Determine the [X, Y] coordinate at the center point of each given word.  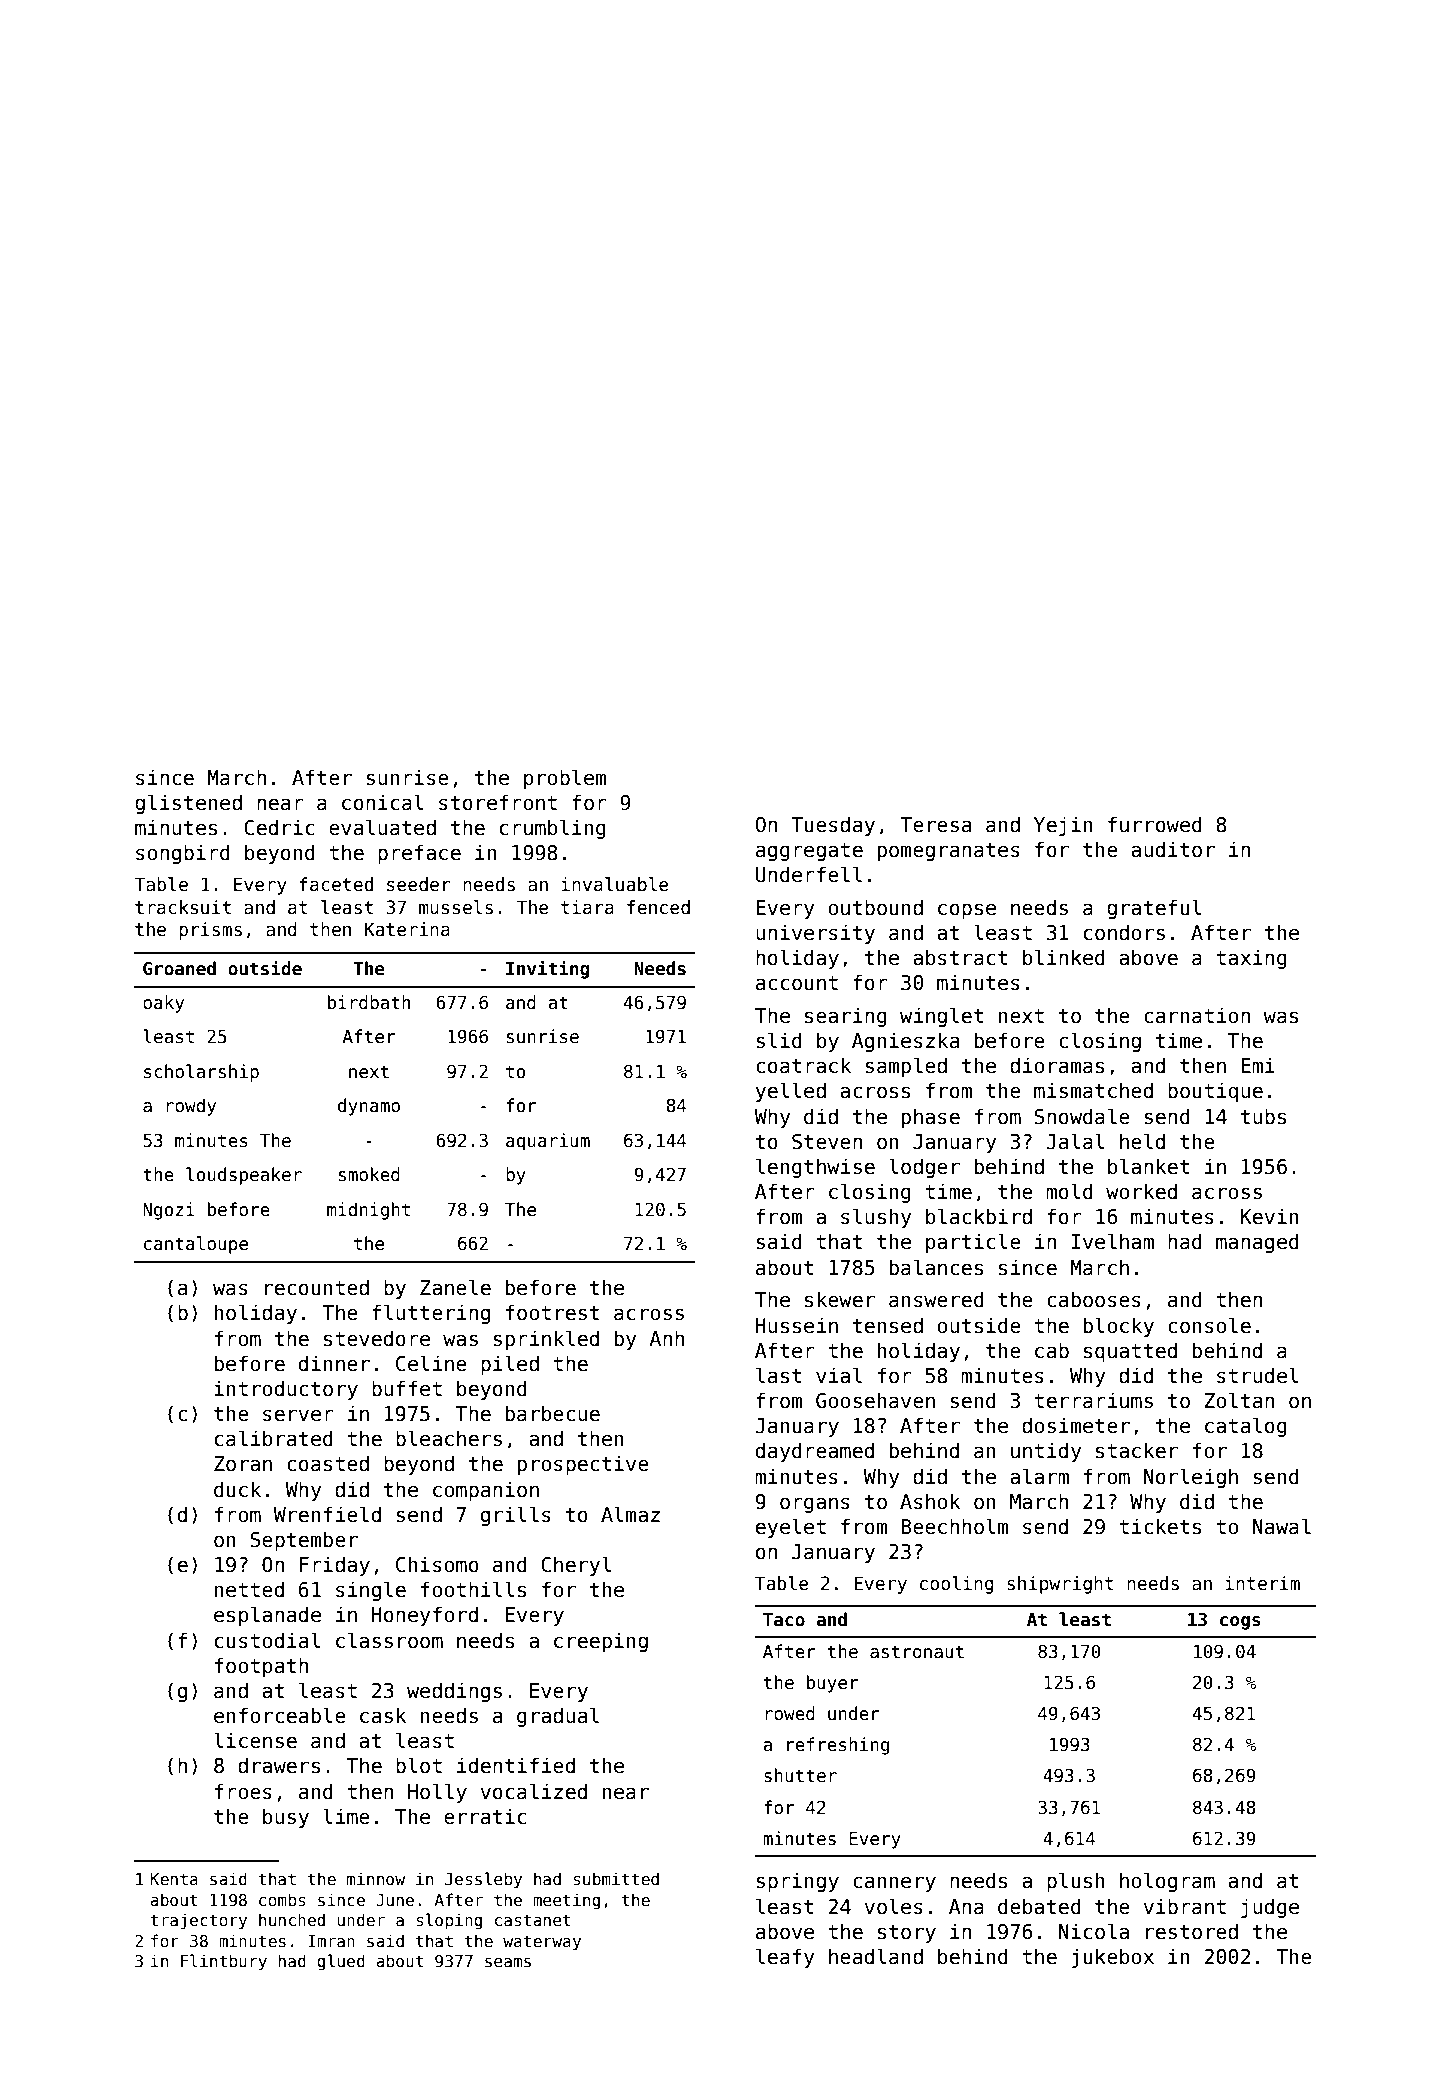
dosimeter [1076, 1425]
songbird [183, 854]
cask [383, 1715]
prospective [583, 1465]
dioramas [1057, 1065]
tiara [587, 907]
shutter [800, 1775]
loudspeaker [244, 1176]
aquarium [548, 1142]
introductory [286, 1390]
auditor [1173, 849]
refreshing [838, 1746]
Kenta [174, 1879]
